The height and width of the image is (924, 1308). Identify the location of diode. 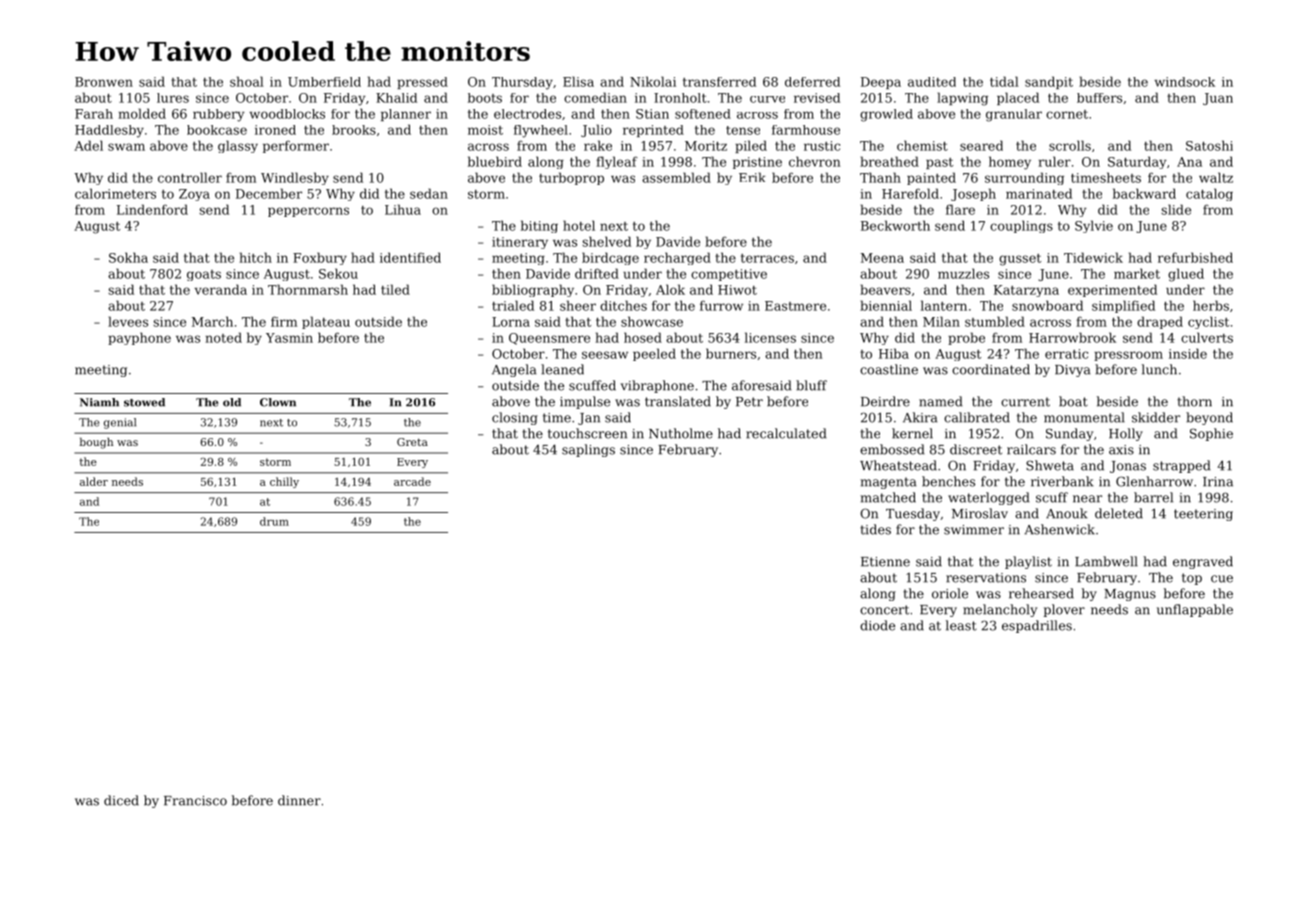
(877, 625).
